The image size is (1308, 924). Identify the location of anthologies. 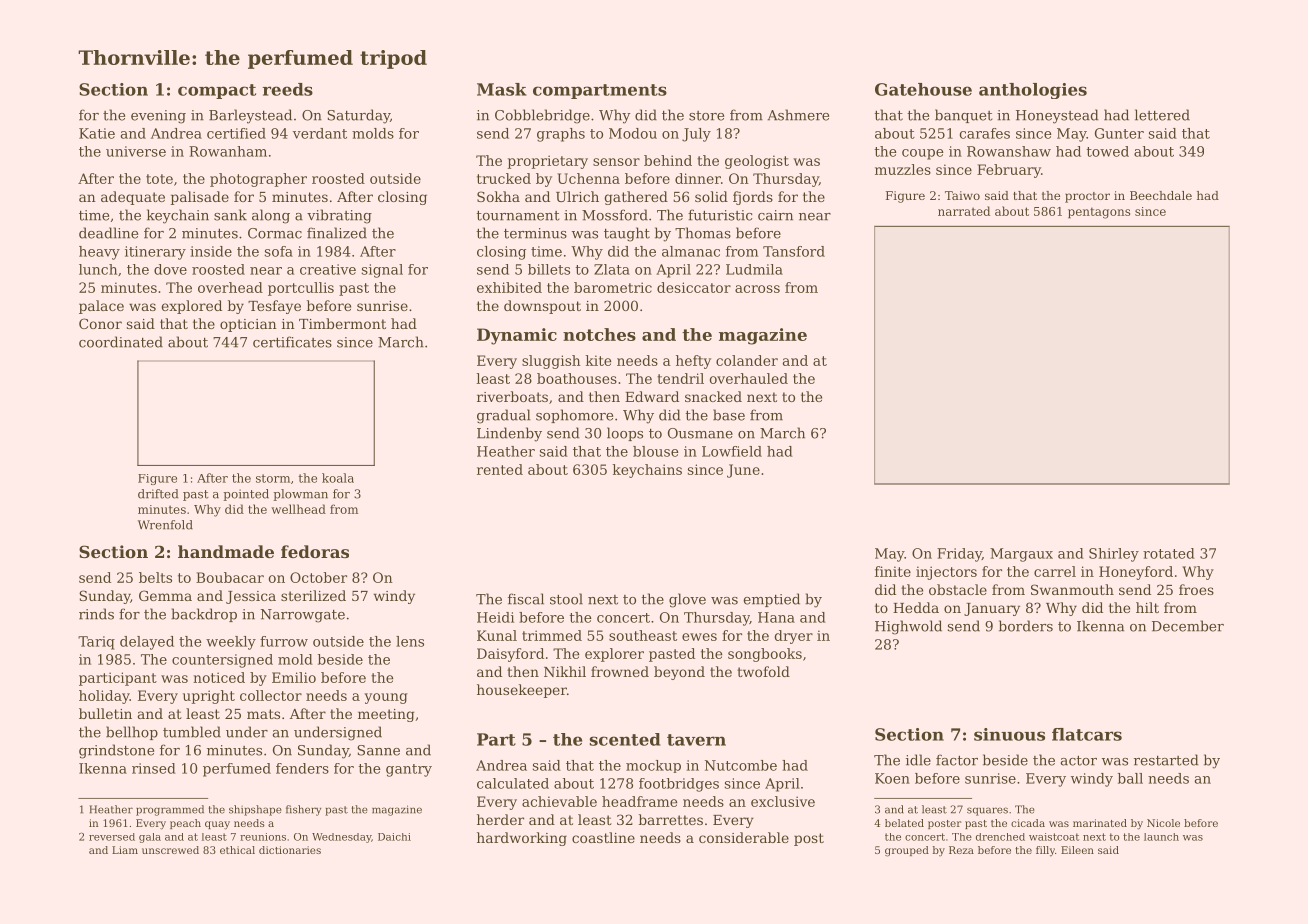
(1033, 91).
